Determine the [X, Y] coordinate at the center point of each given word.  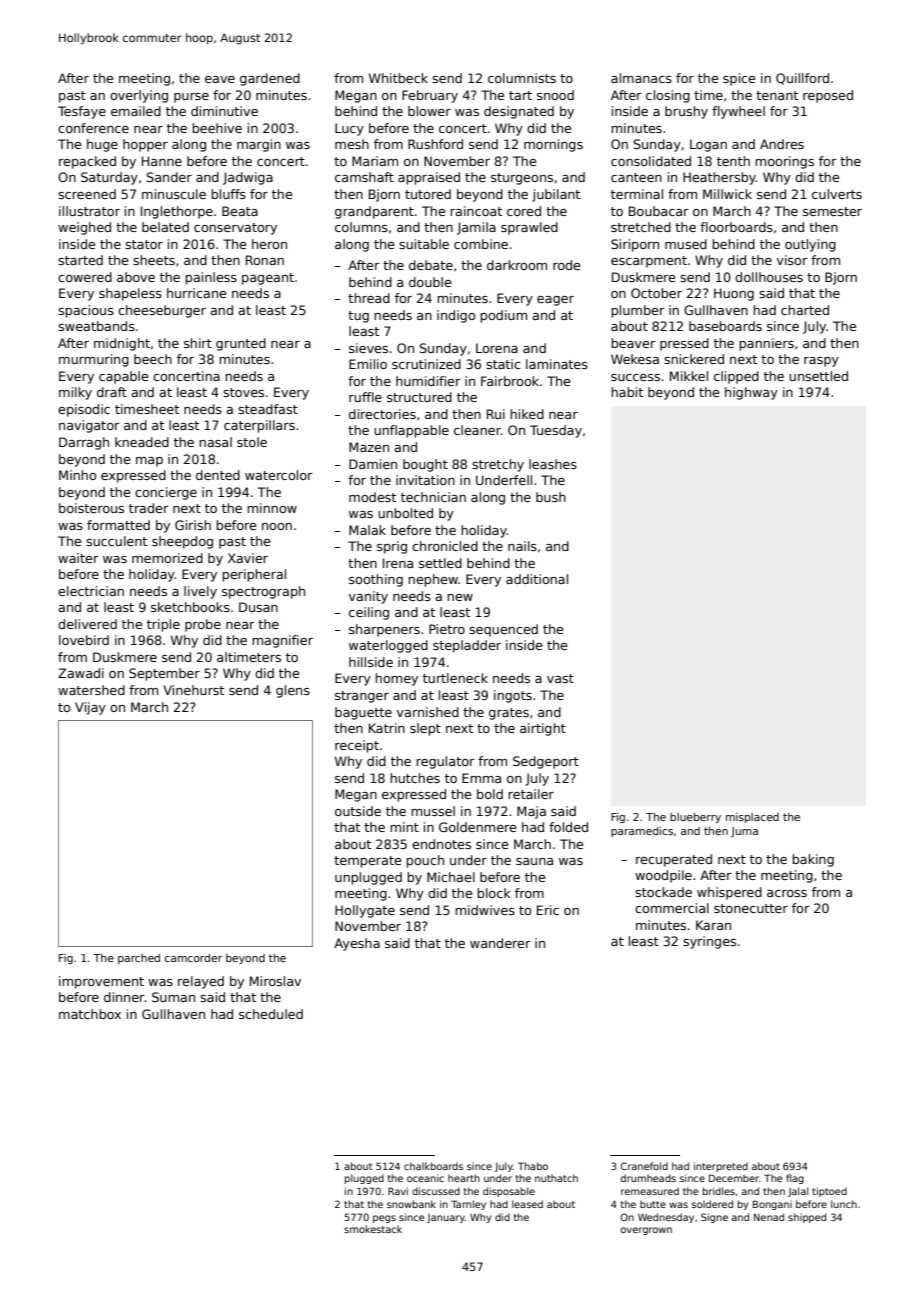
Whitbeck [398, 78]
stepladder [467, 646]
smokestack [373, 1229]
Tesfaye [82, 112]
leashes [553, 464]
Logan [708, 145]
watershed [91, 690]
